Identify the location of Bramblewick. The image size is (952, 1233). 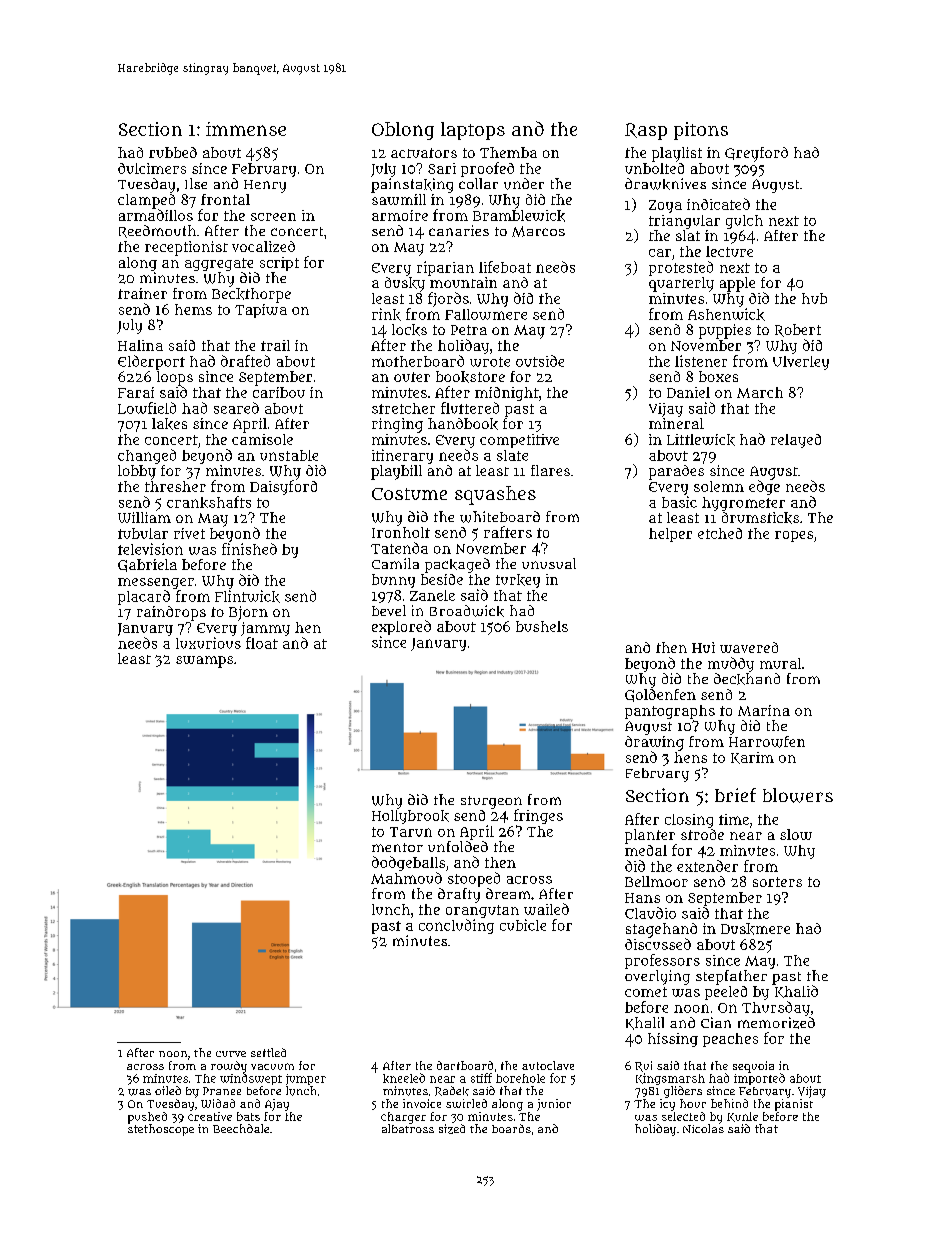
(519, 216).
